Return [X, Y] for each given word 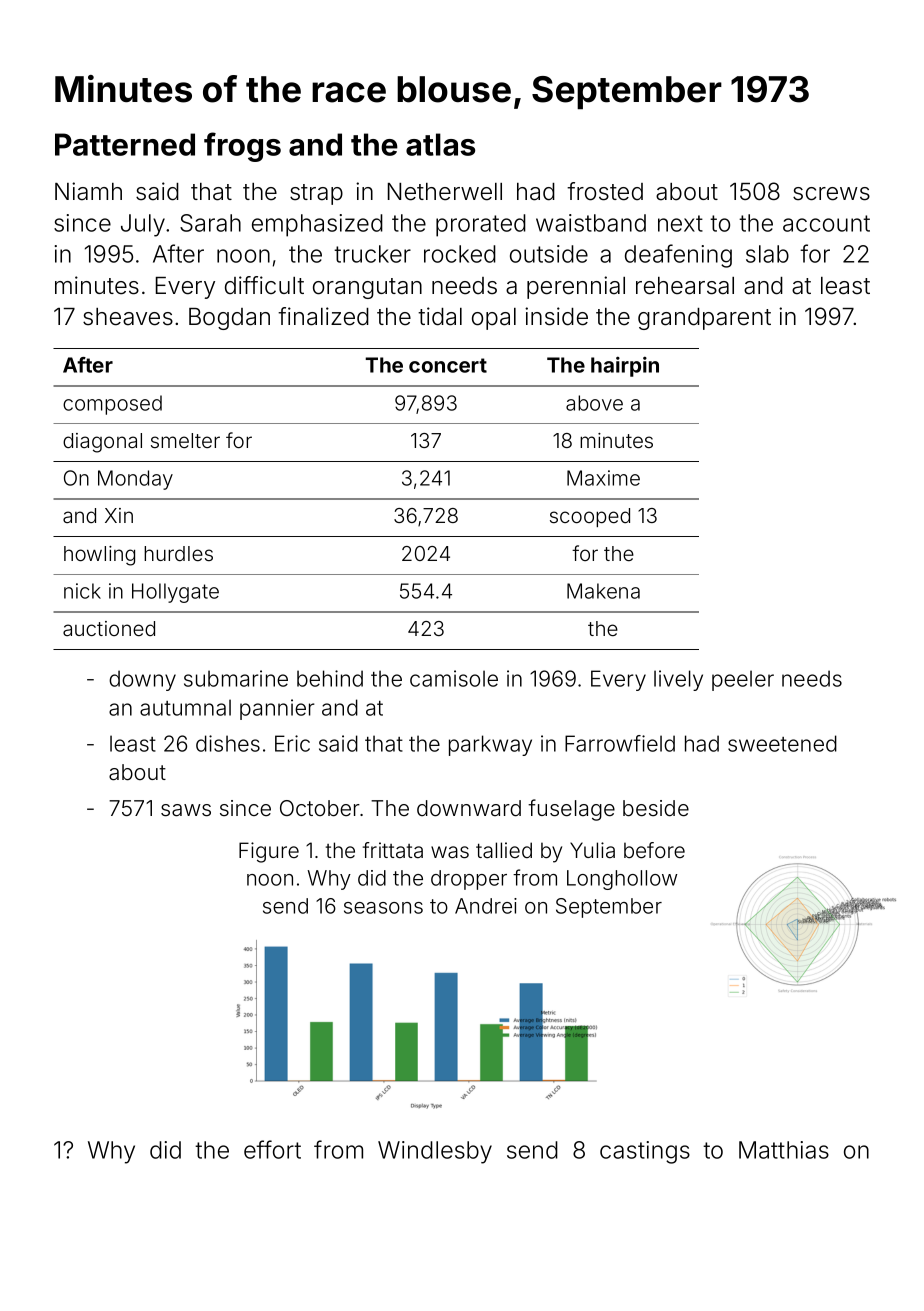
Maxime [603, 478]
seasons [383, 908]
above [594, 403]
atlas [440, 144]
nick [82, 591]
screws [831, 194]
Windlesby [435, 1152]
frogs [242, 147]
